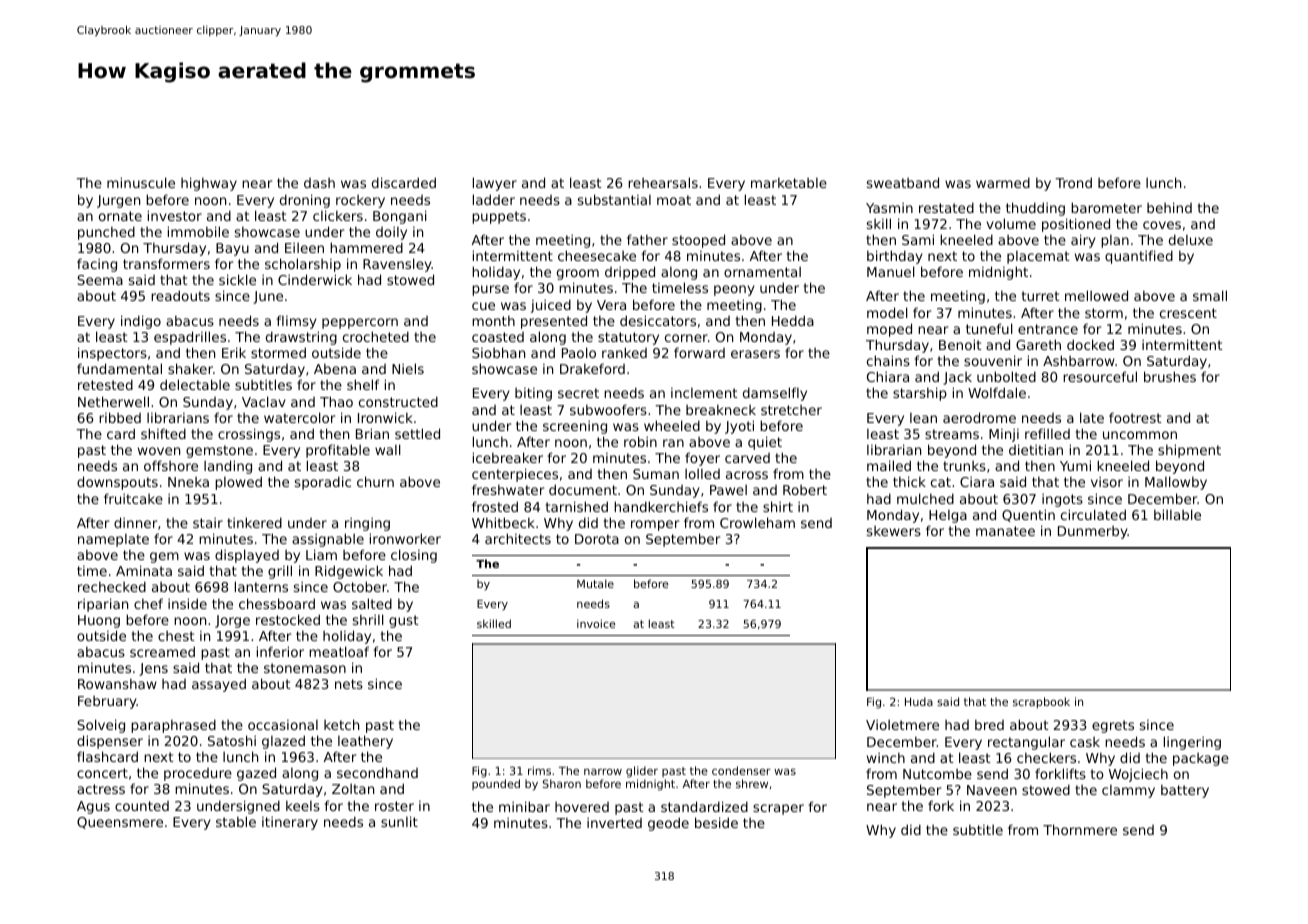  What do you see at coordinates (1073, 182) in the screenshot?
I see `Trond` at bounding box center [1073, 182].
